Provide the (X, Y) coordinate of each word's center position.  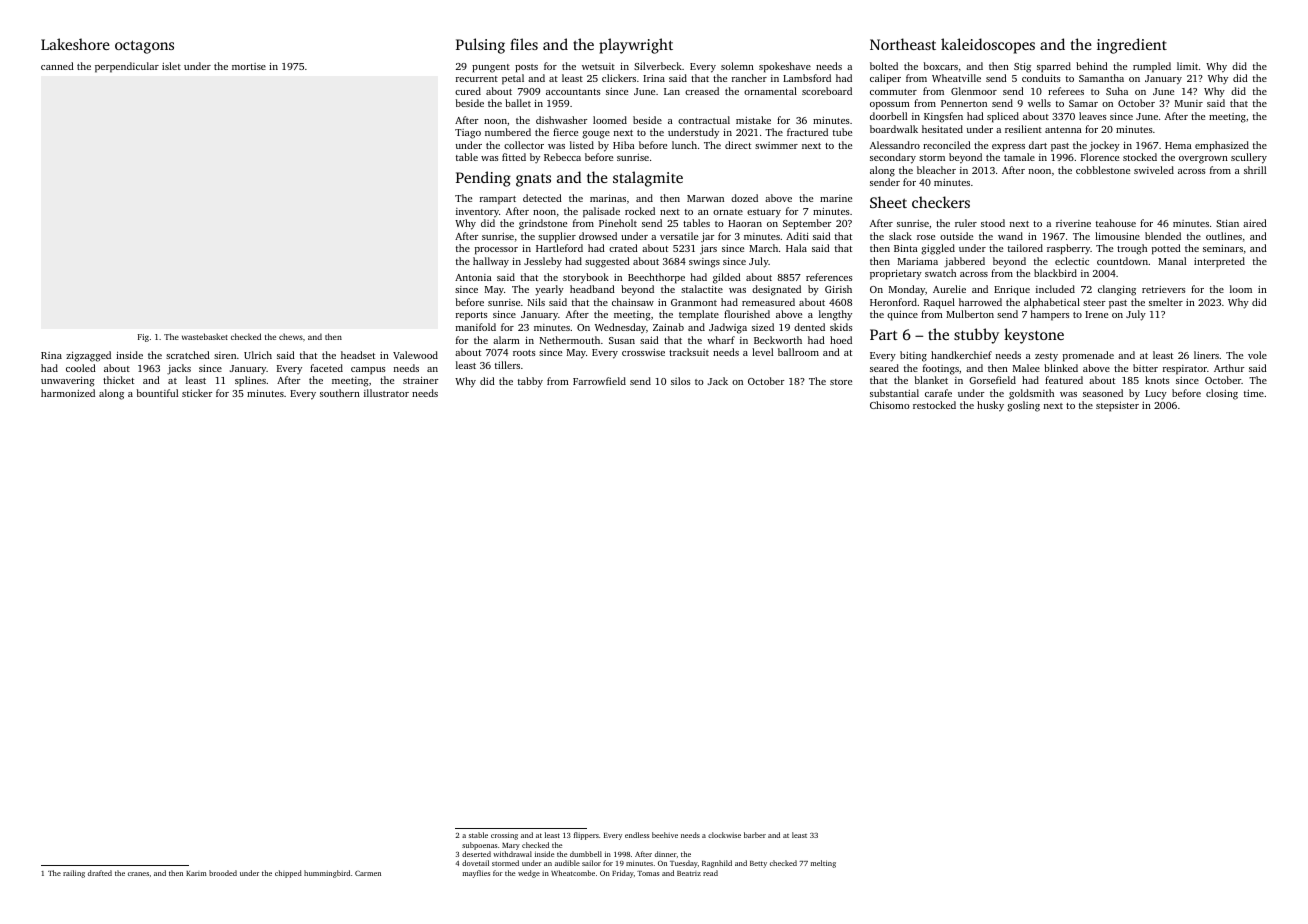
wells (1039, 103)
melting (823, 864)
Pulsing (480, 46)
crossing (504, 836)
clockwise (724, 835)
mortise (249, 66)
